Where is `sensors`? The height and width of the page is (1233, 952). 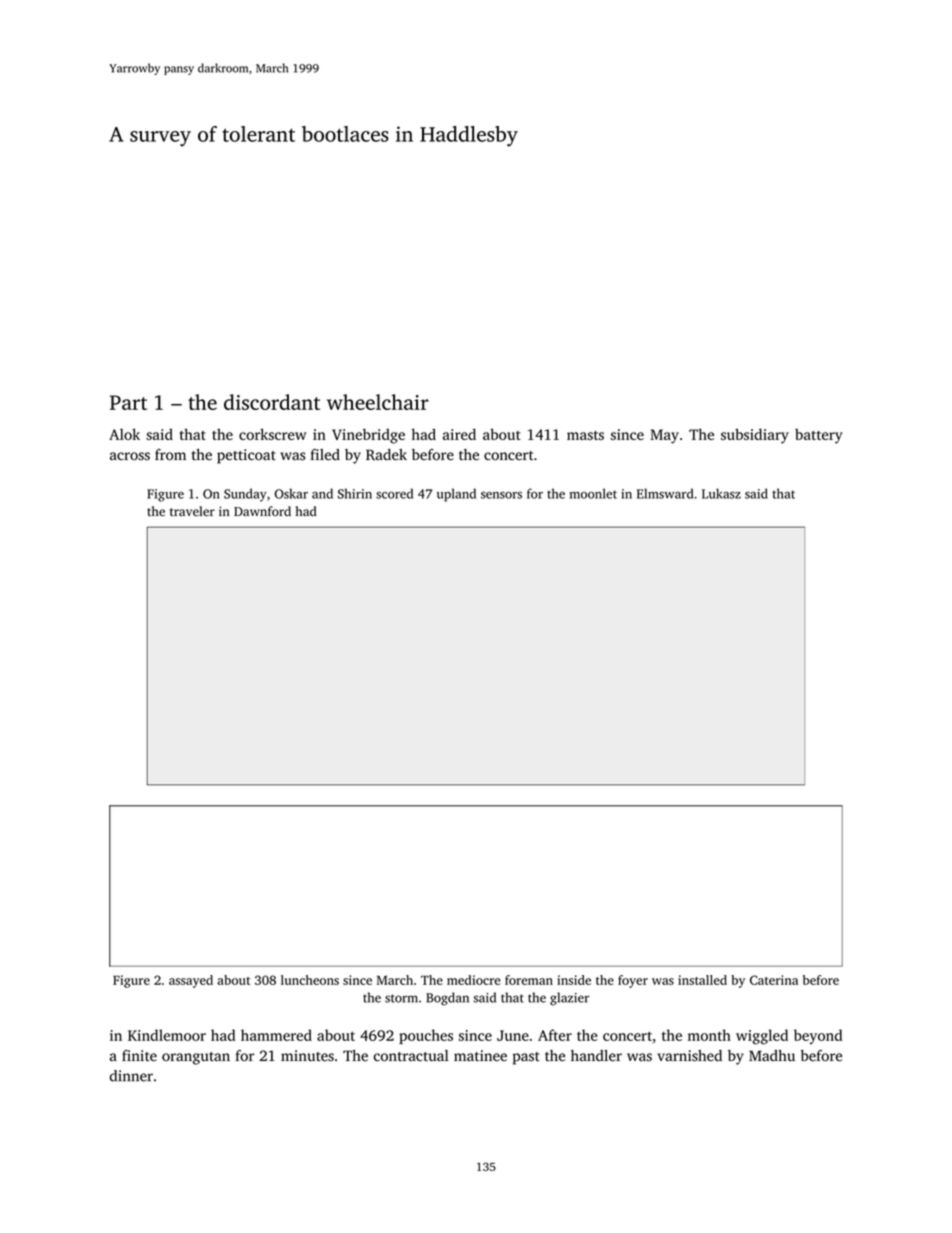
sensors is located at coordinates (501, 495).
